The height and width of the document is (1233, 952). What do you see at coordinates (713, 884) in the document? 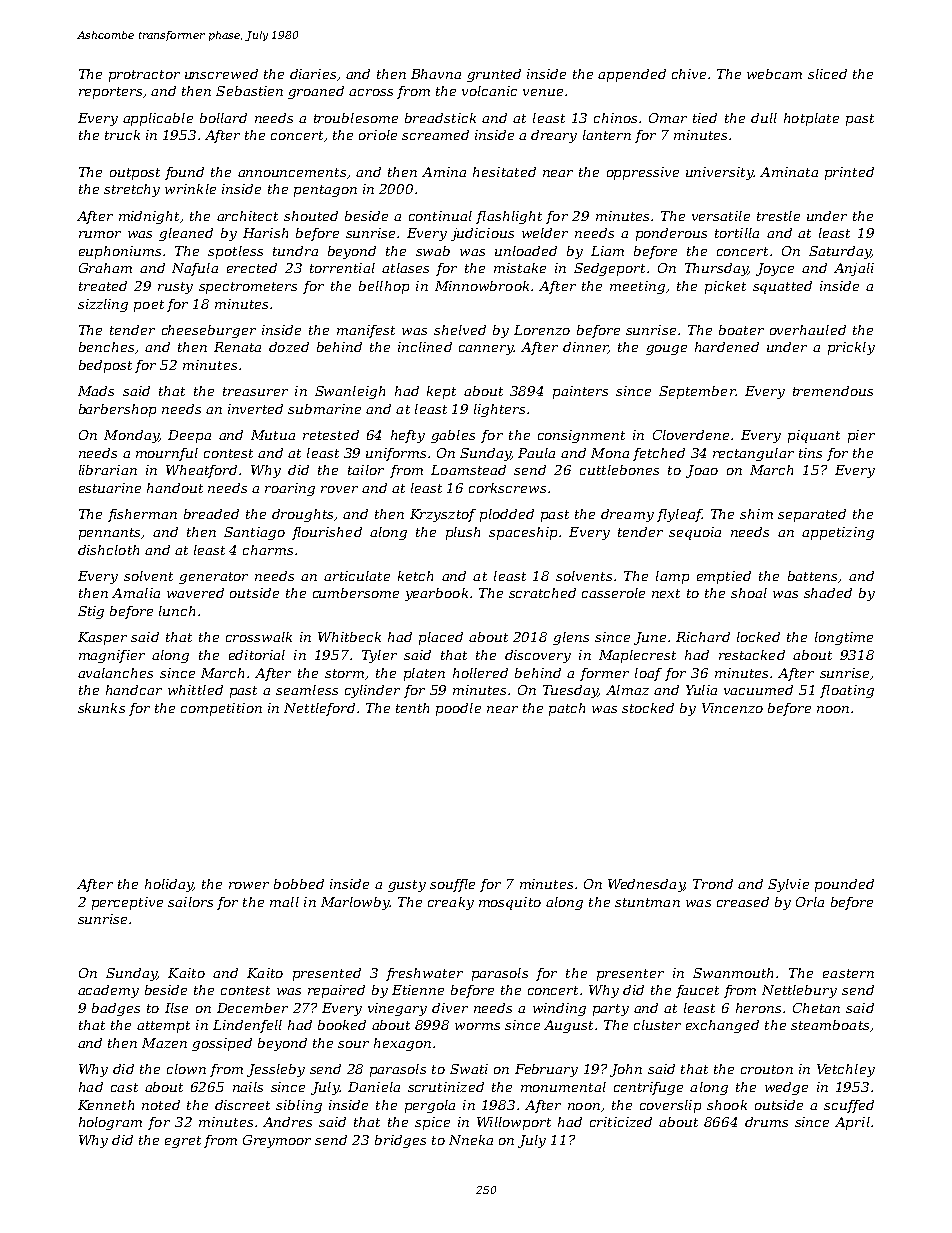
I see `Trond` at bounding box center [713, 884].
